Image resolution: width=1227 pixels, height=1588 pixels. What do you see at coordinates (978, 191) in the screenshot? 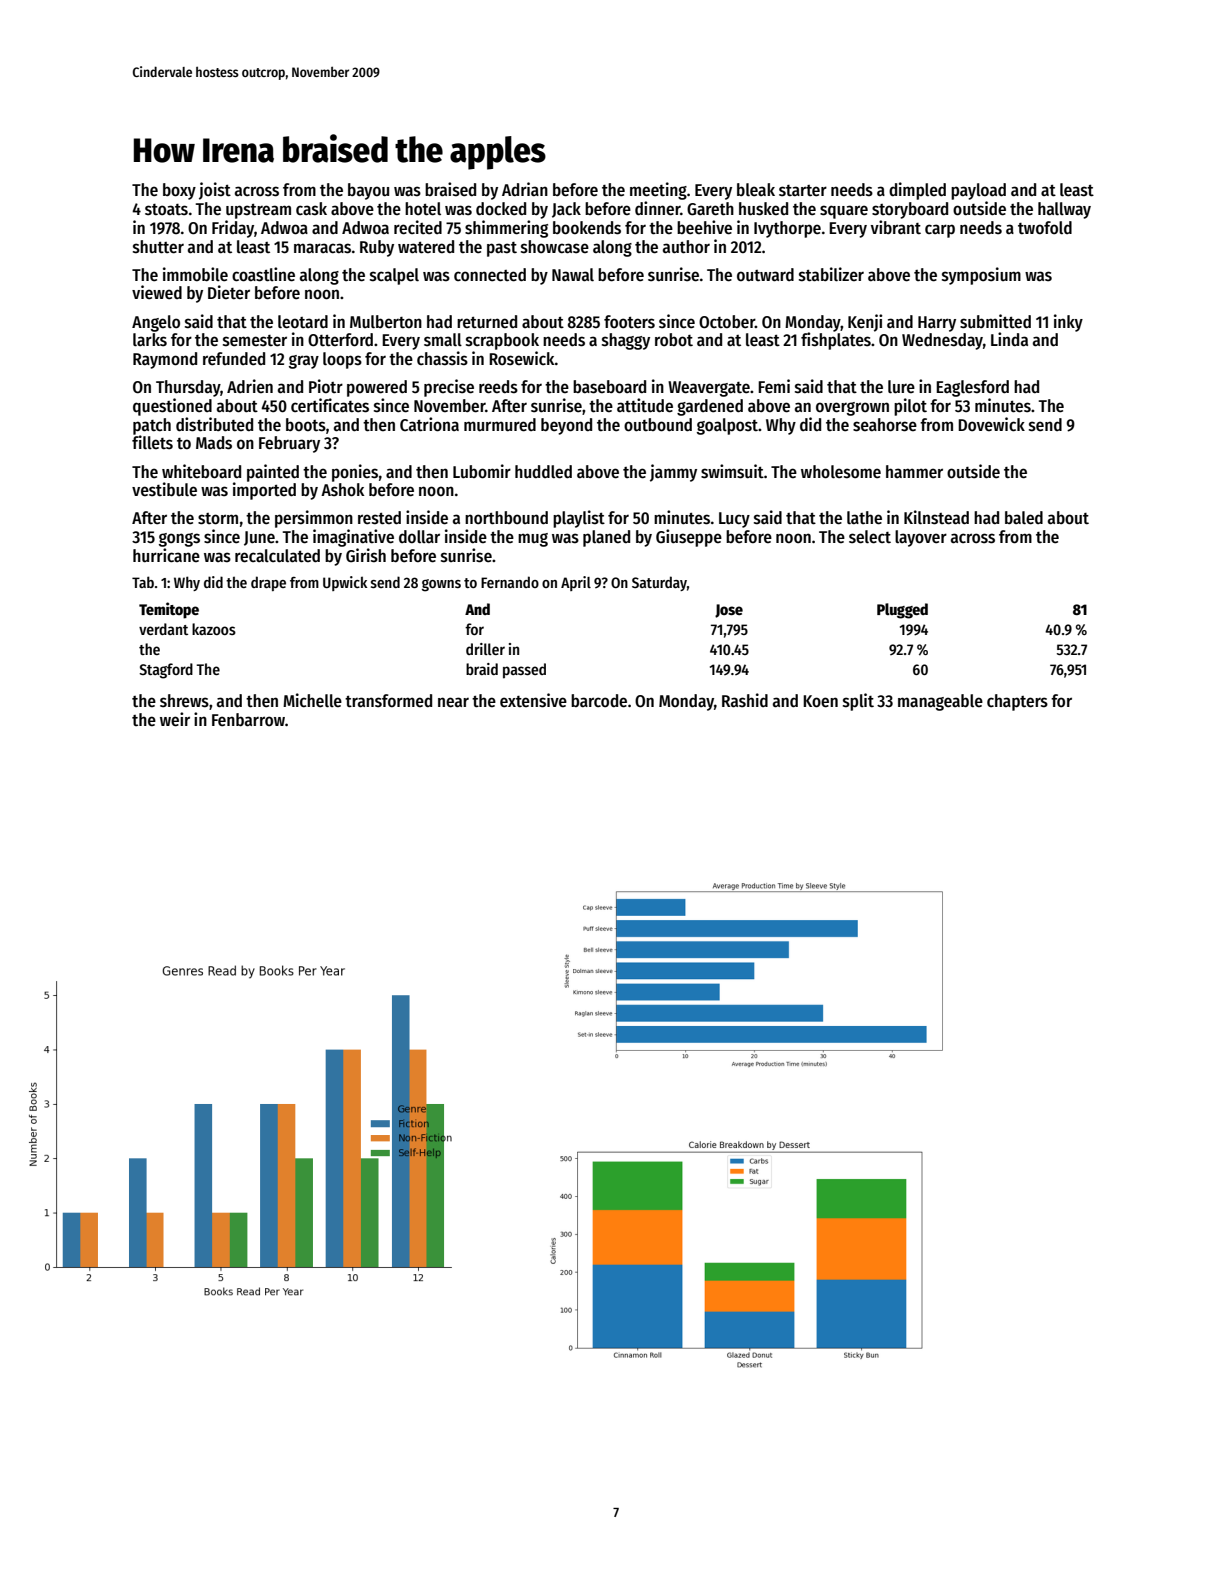
I see `payload` at bounding box center [978, 191].
